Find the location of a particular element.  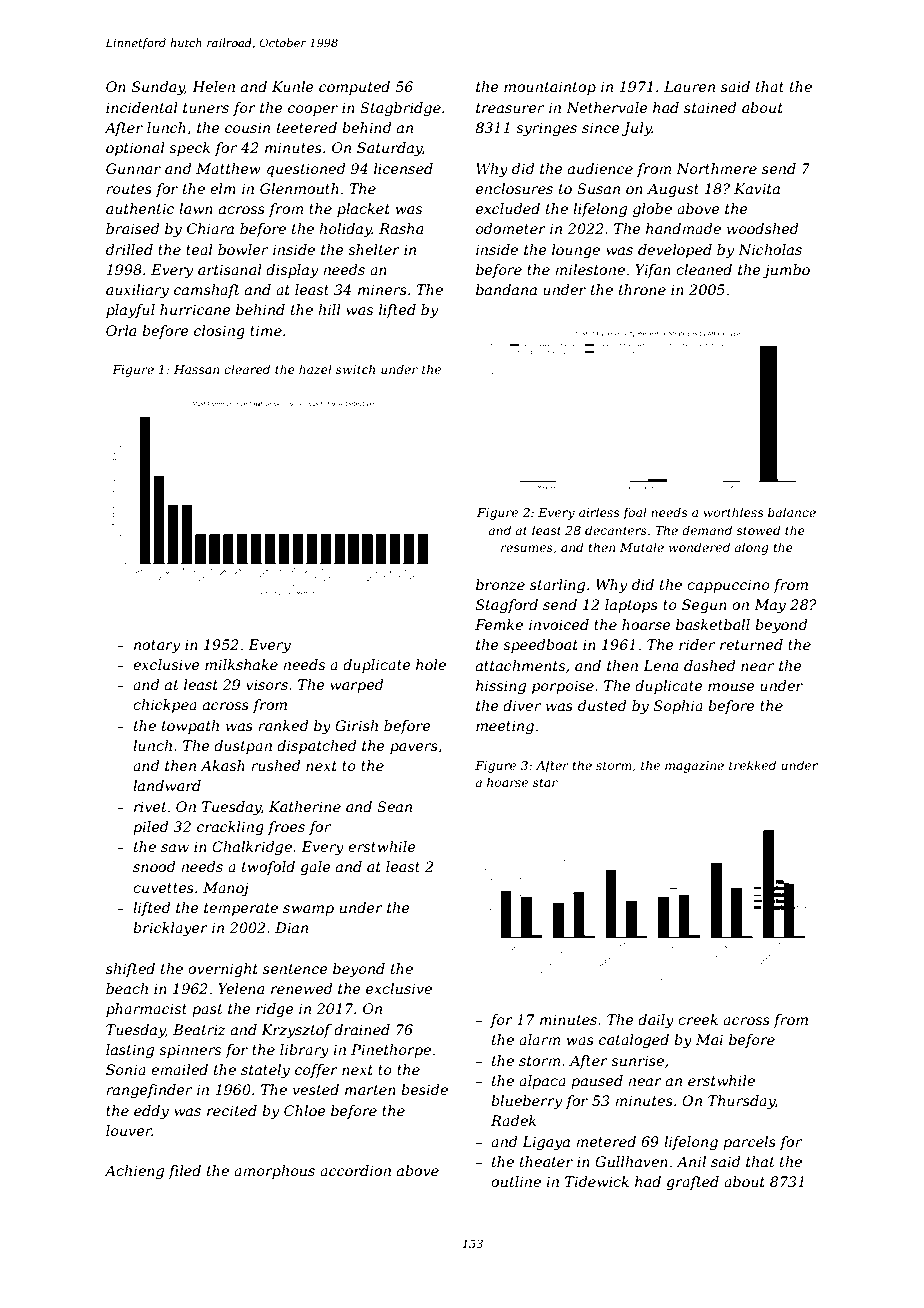

Helen is located at coordinates (213, 86).
